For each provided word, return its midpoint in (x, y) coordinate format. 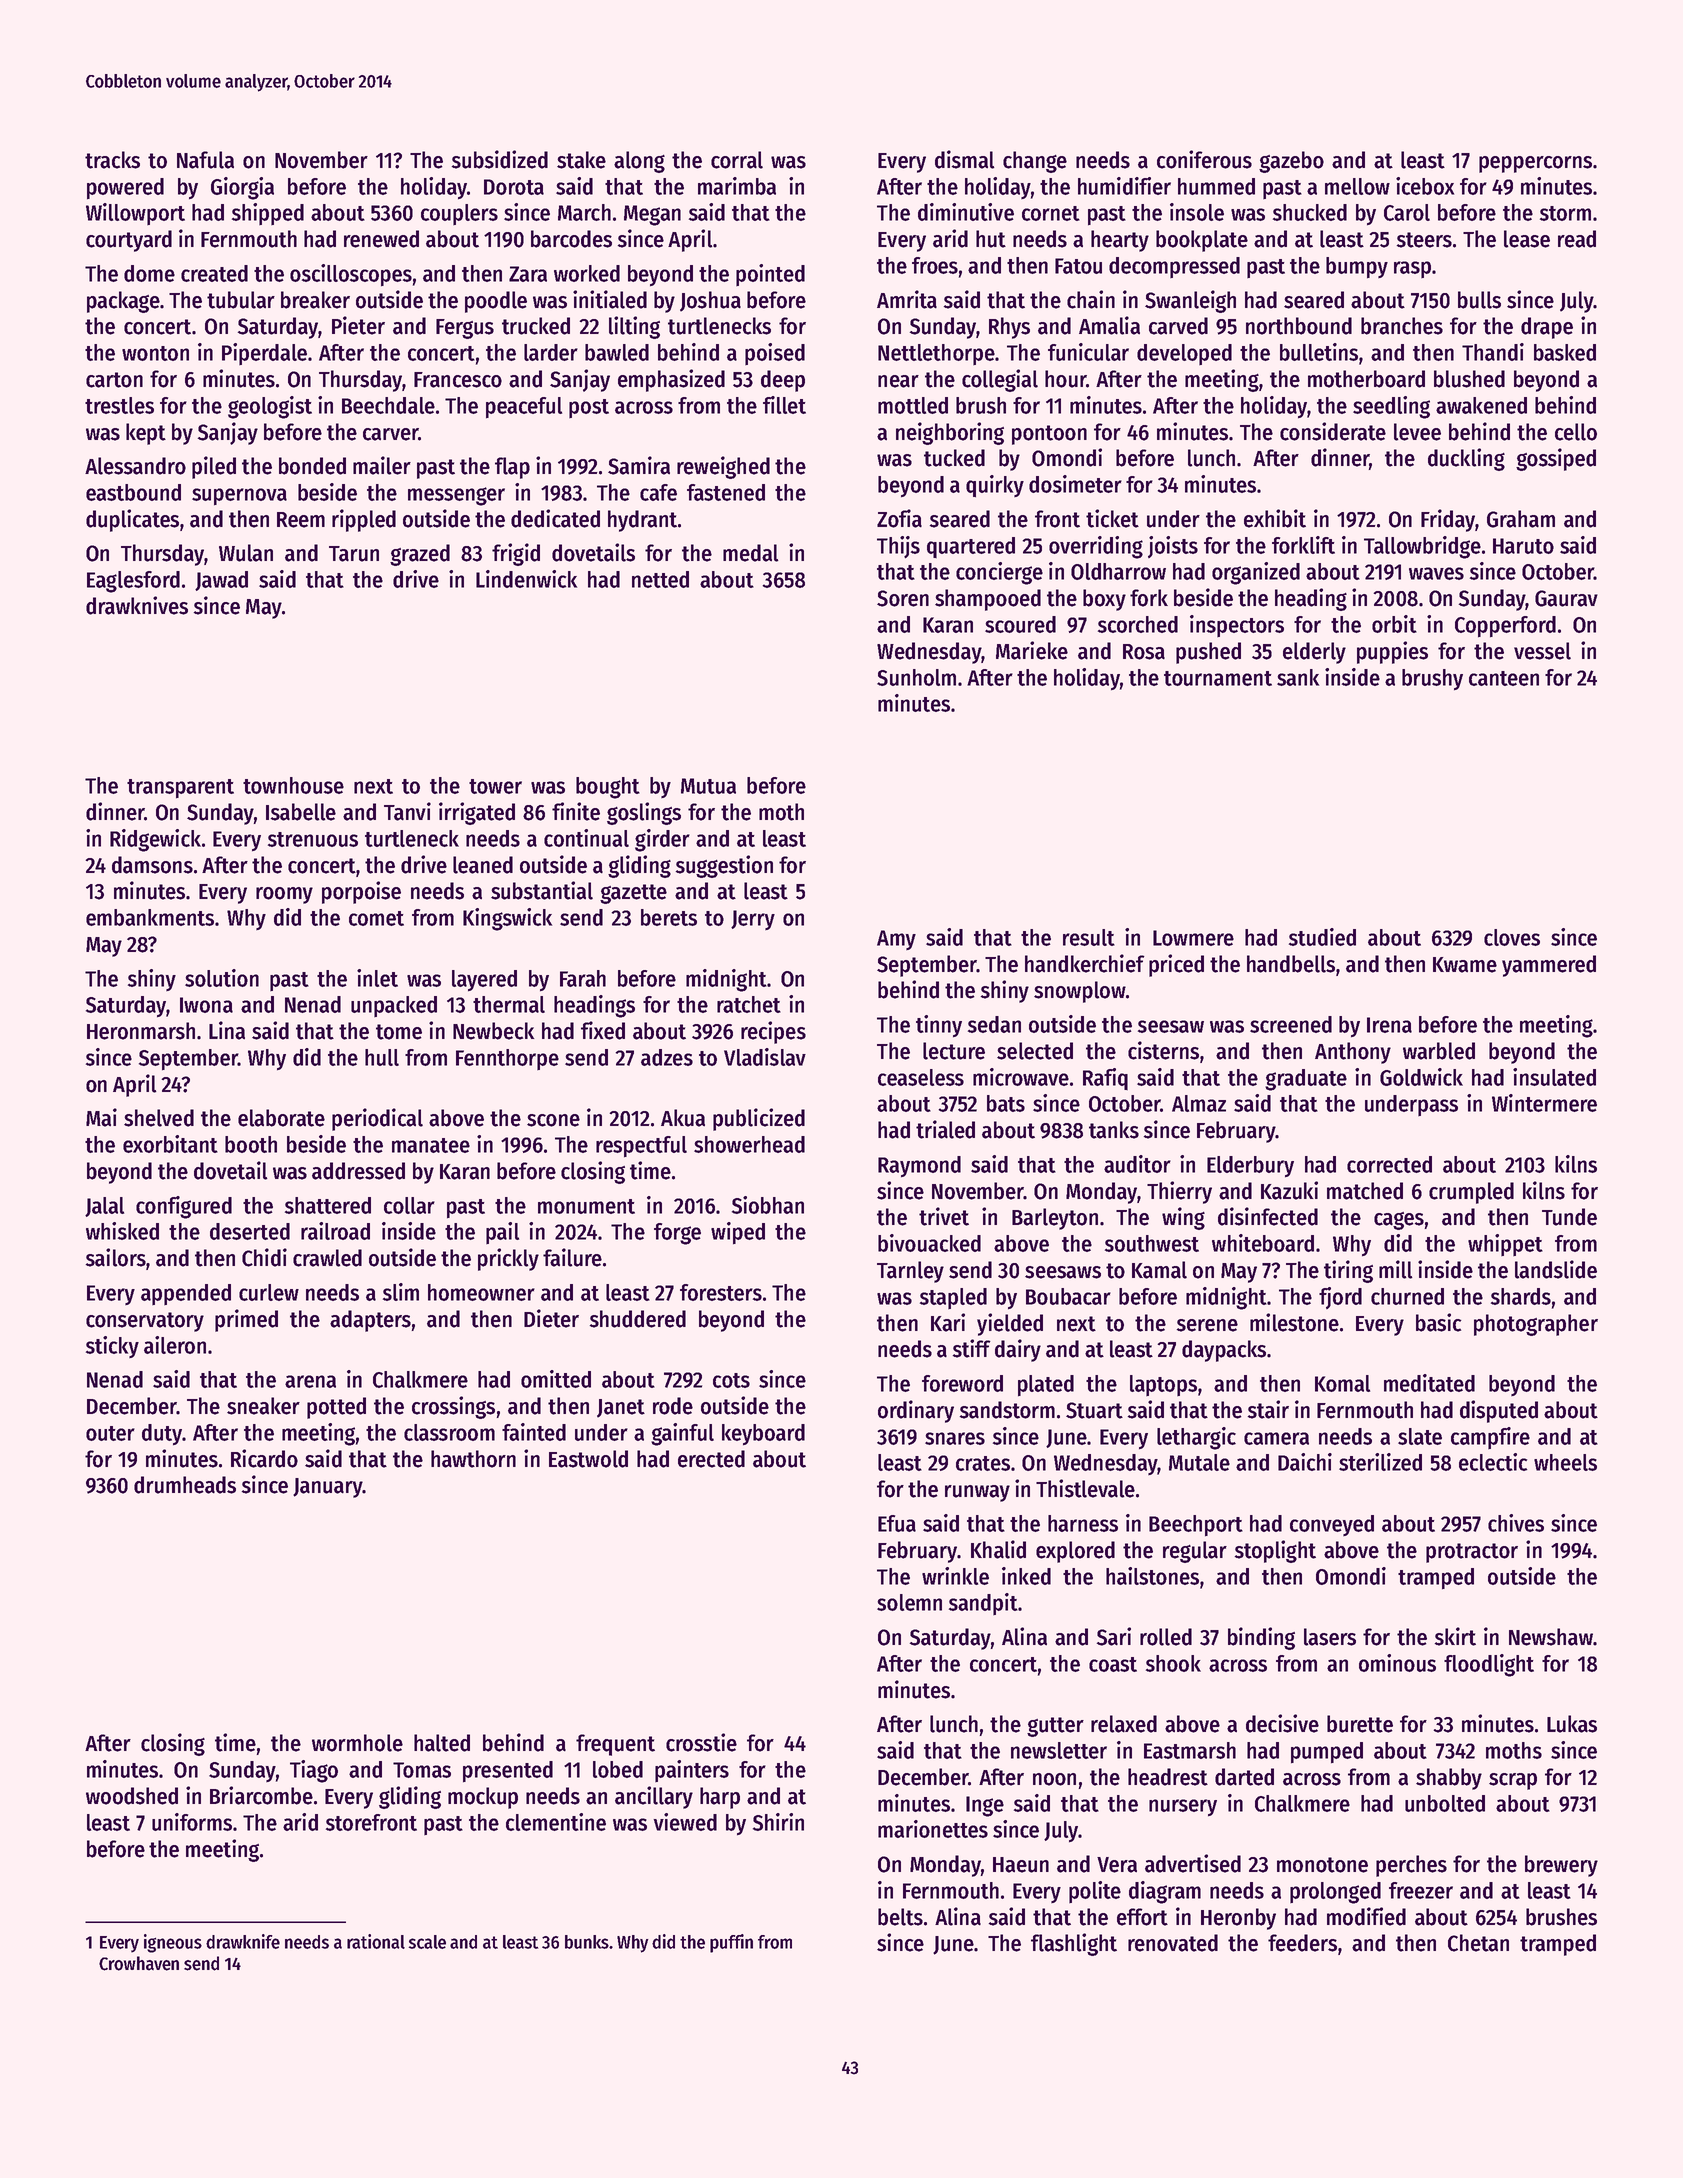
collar (409, 1205)
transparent (180, 789)
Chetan (1478, 1943)
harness (1083, 1523)
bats (1006, 1103)
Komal (1342, 1383)
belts (900, 1917)
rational (376, 1941)
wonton (155, 353)
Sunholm (916, 677)
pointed (770, 275)
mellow (1357, 186)
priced (1176, 965)
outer (110, 1433)
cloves (1512, 937)
